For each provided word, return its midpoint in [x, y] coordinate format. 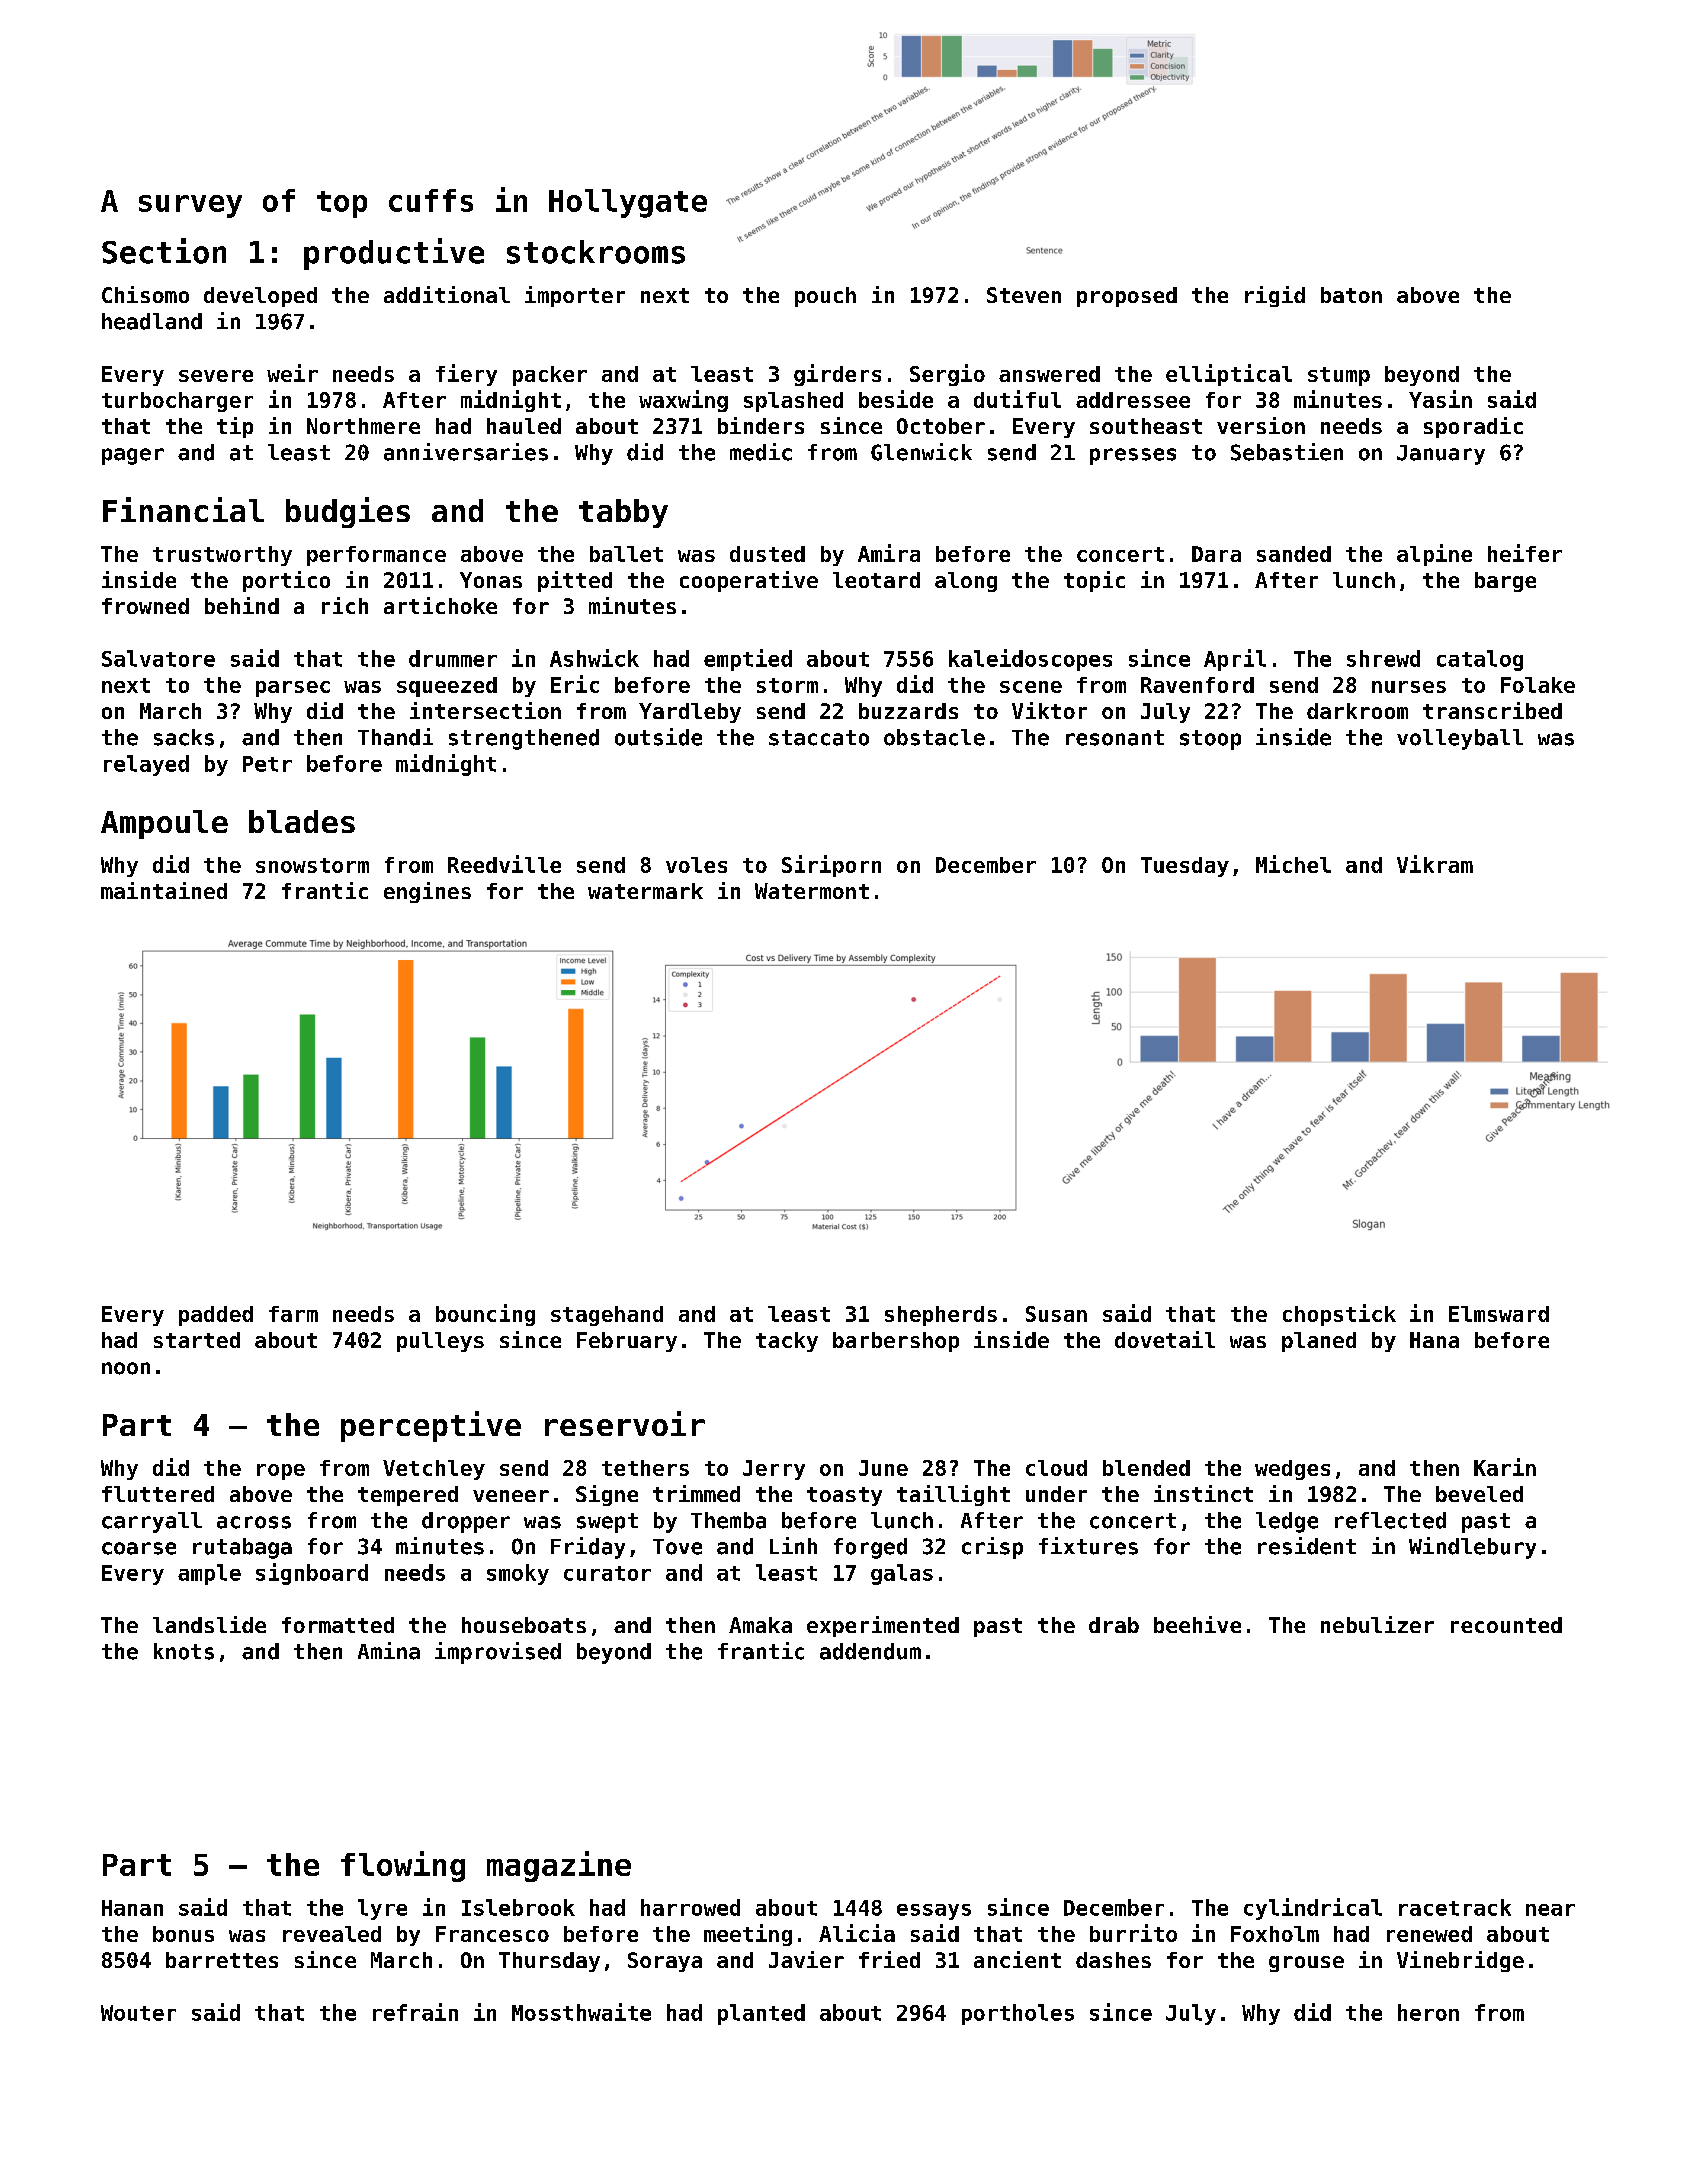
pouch [825, 297]
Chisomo [145, 294]
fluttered [158, 1494]
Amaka [760, 1625]
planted [761, 2014]
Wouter [138, 2013]
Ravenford [1197, 685]
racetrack [1455, 1907]
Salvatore [158, 658]
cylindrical [1313, 1909]
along [966, 582]
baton [1351, 295]
